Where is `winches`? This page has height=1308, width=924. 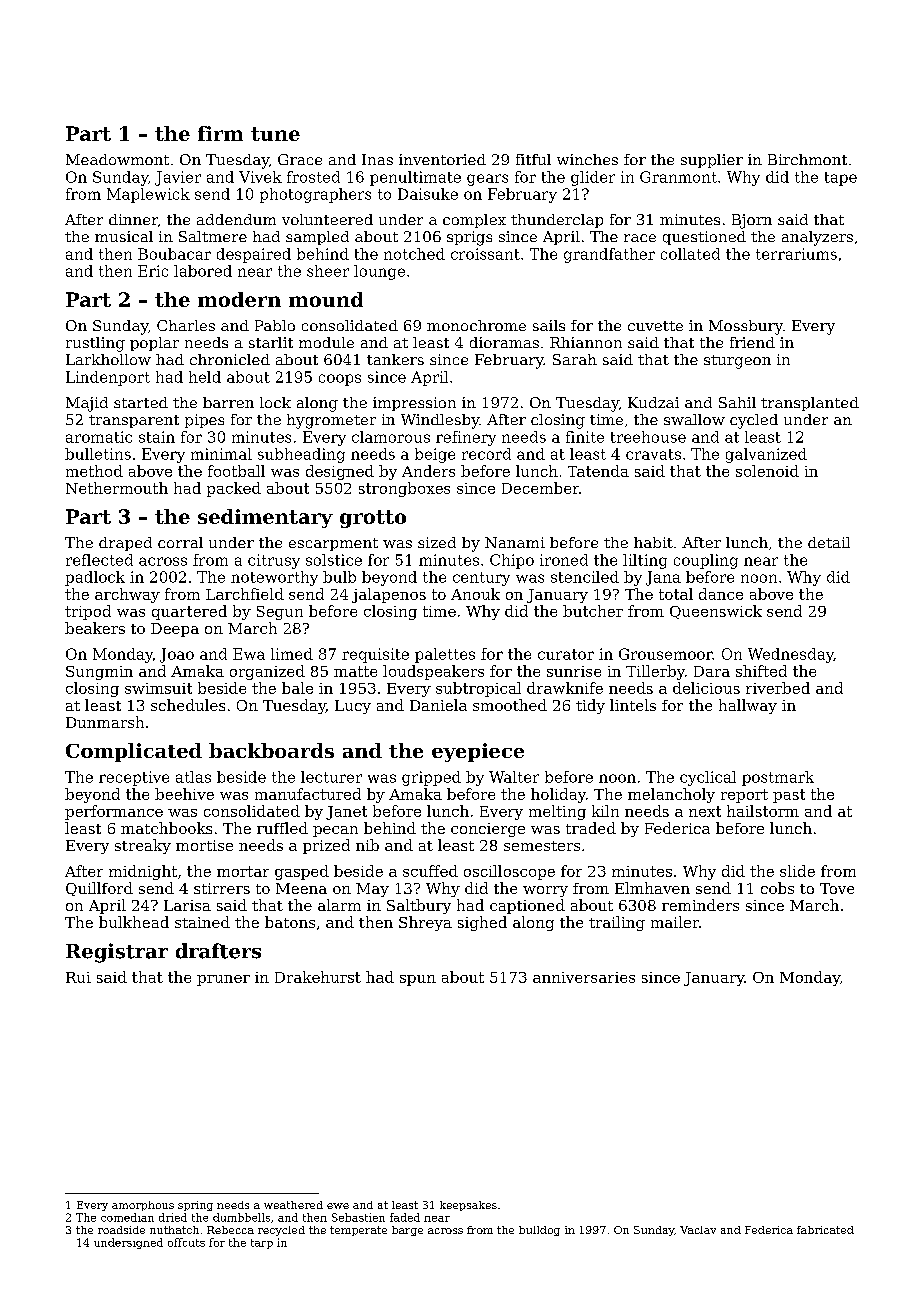
winches is located at coordinates (587, 159).
